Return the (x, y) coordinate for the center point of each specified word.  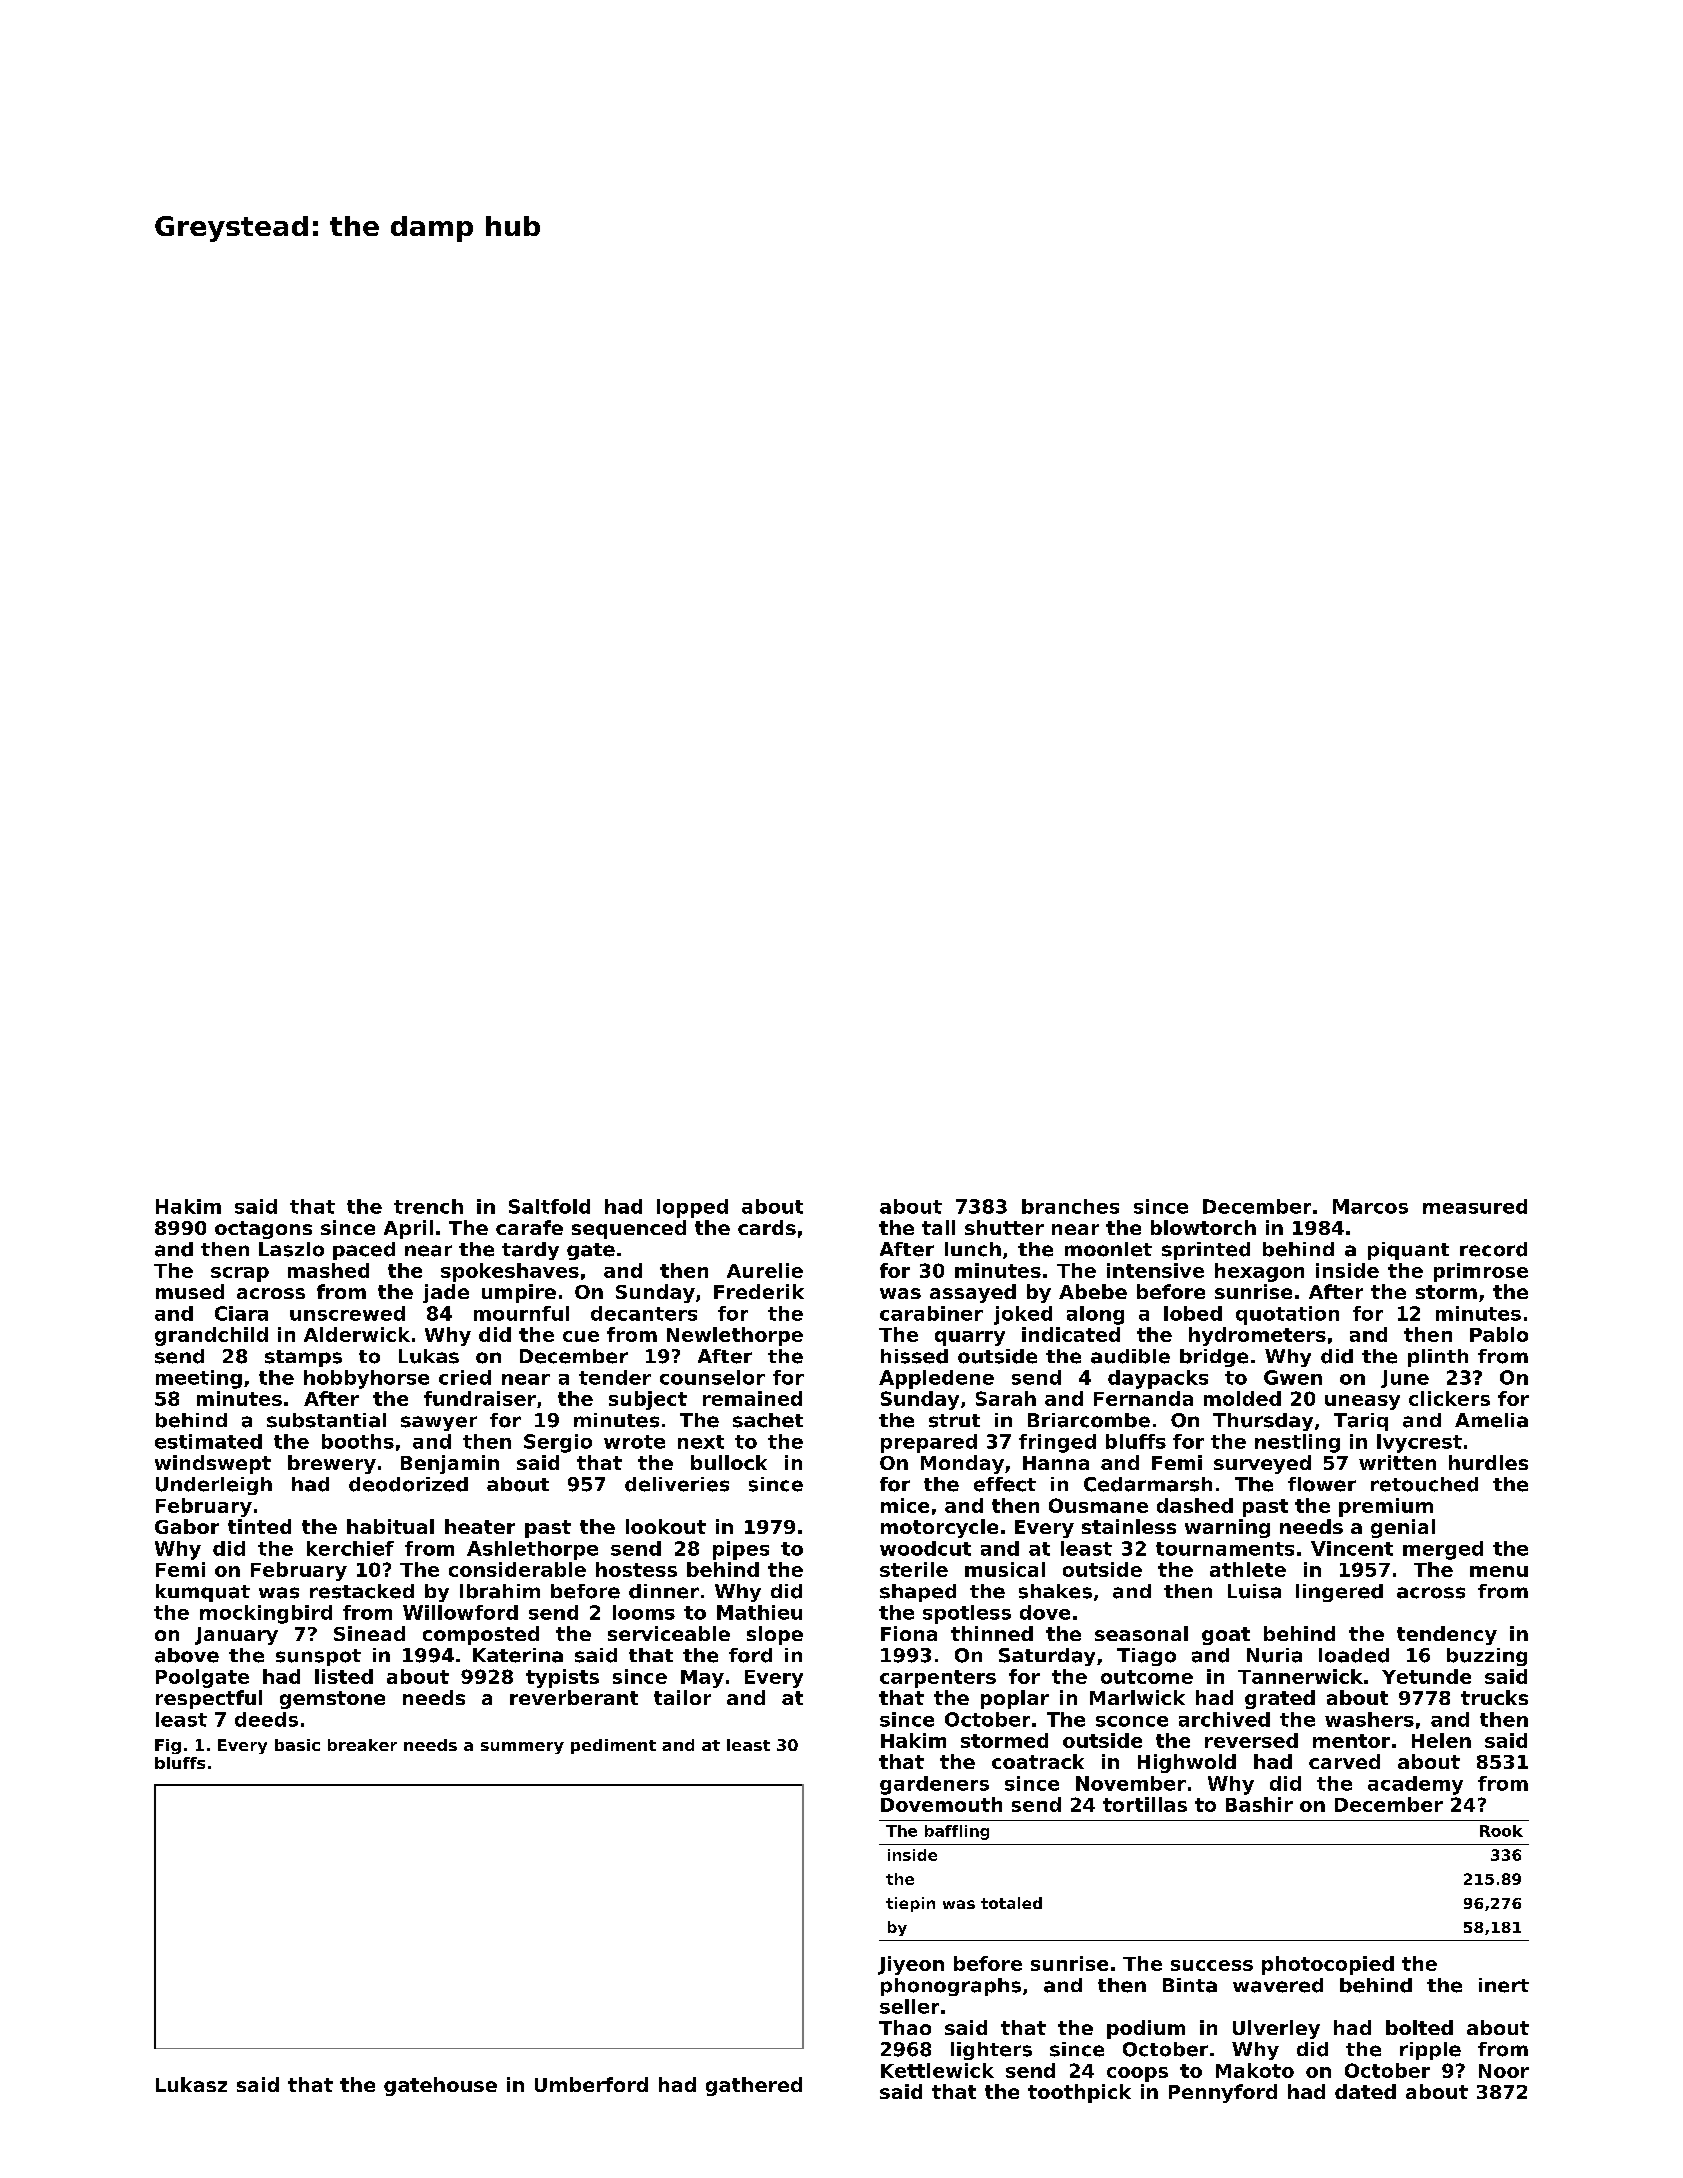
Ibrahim (500, 1591)
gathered (754, 2086)
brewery (332, 1464)
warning (1227, 1528)
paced (364, 1251)
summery (522, 1748)
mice (905, 1505)
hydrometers (1257, 1336)
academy (1415, 1785)
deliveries (677, 1484)
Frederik (759, 1291)
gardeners (934, 1785)
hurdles (1488, 1462)
